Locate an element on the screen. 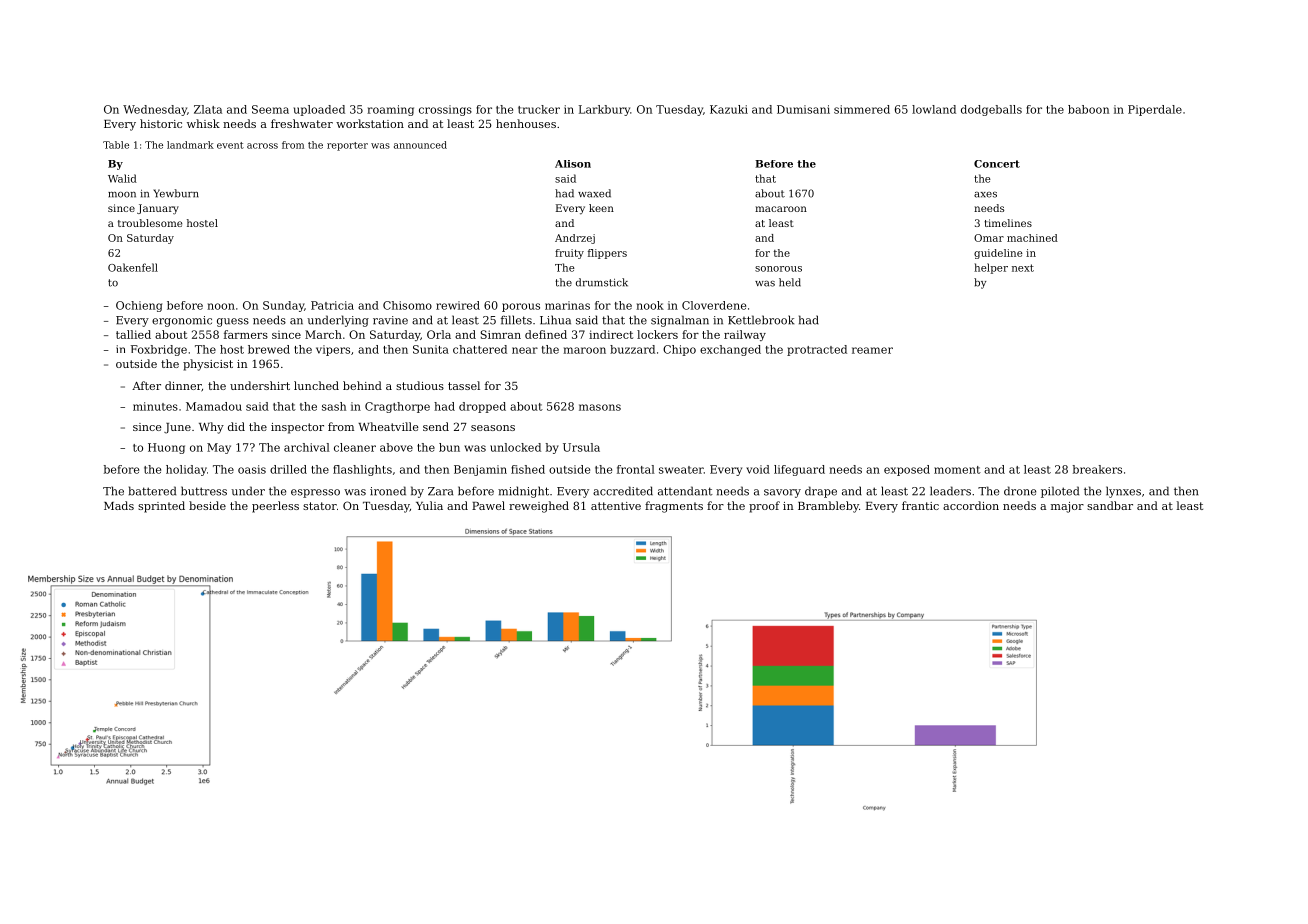 Image resolution: width=1308 pixels, height=924 pixels. Concert is located at coordinates (997, 164).
